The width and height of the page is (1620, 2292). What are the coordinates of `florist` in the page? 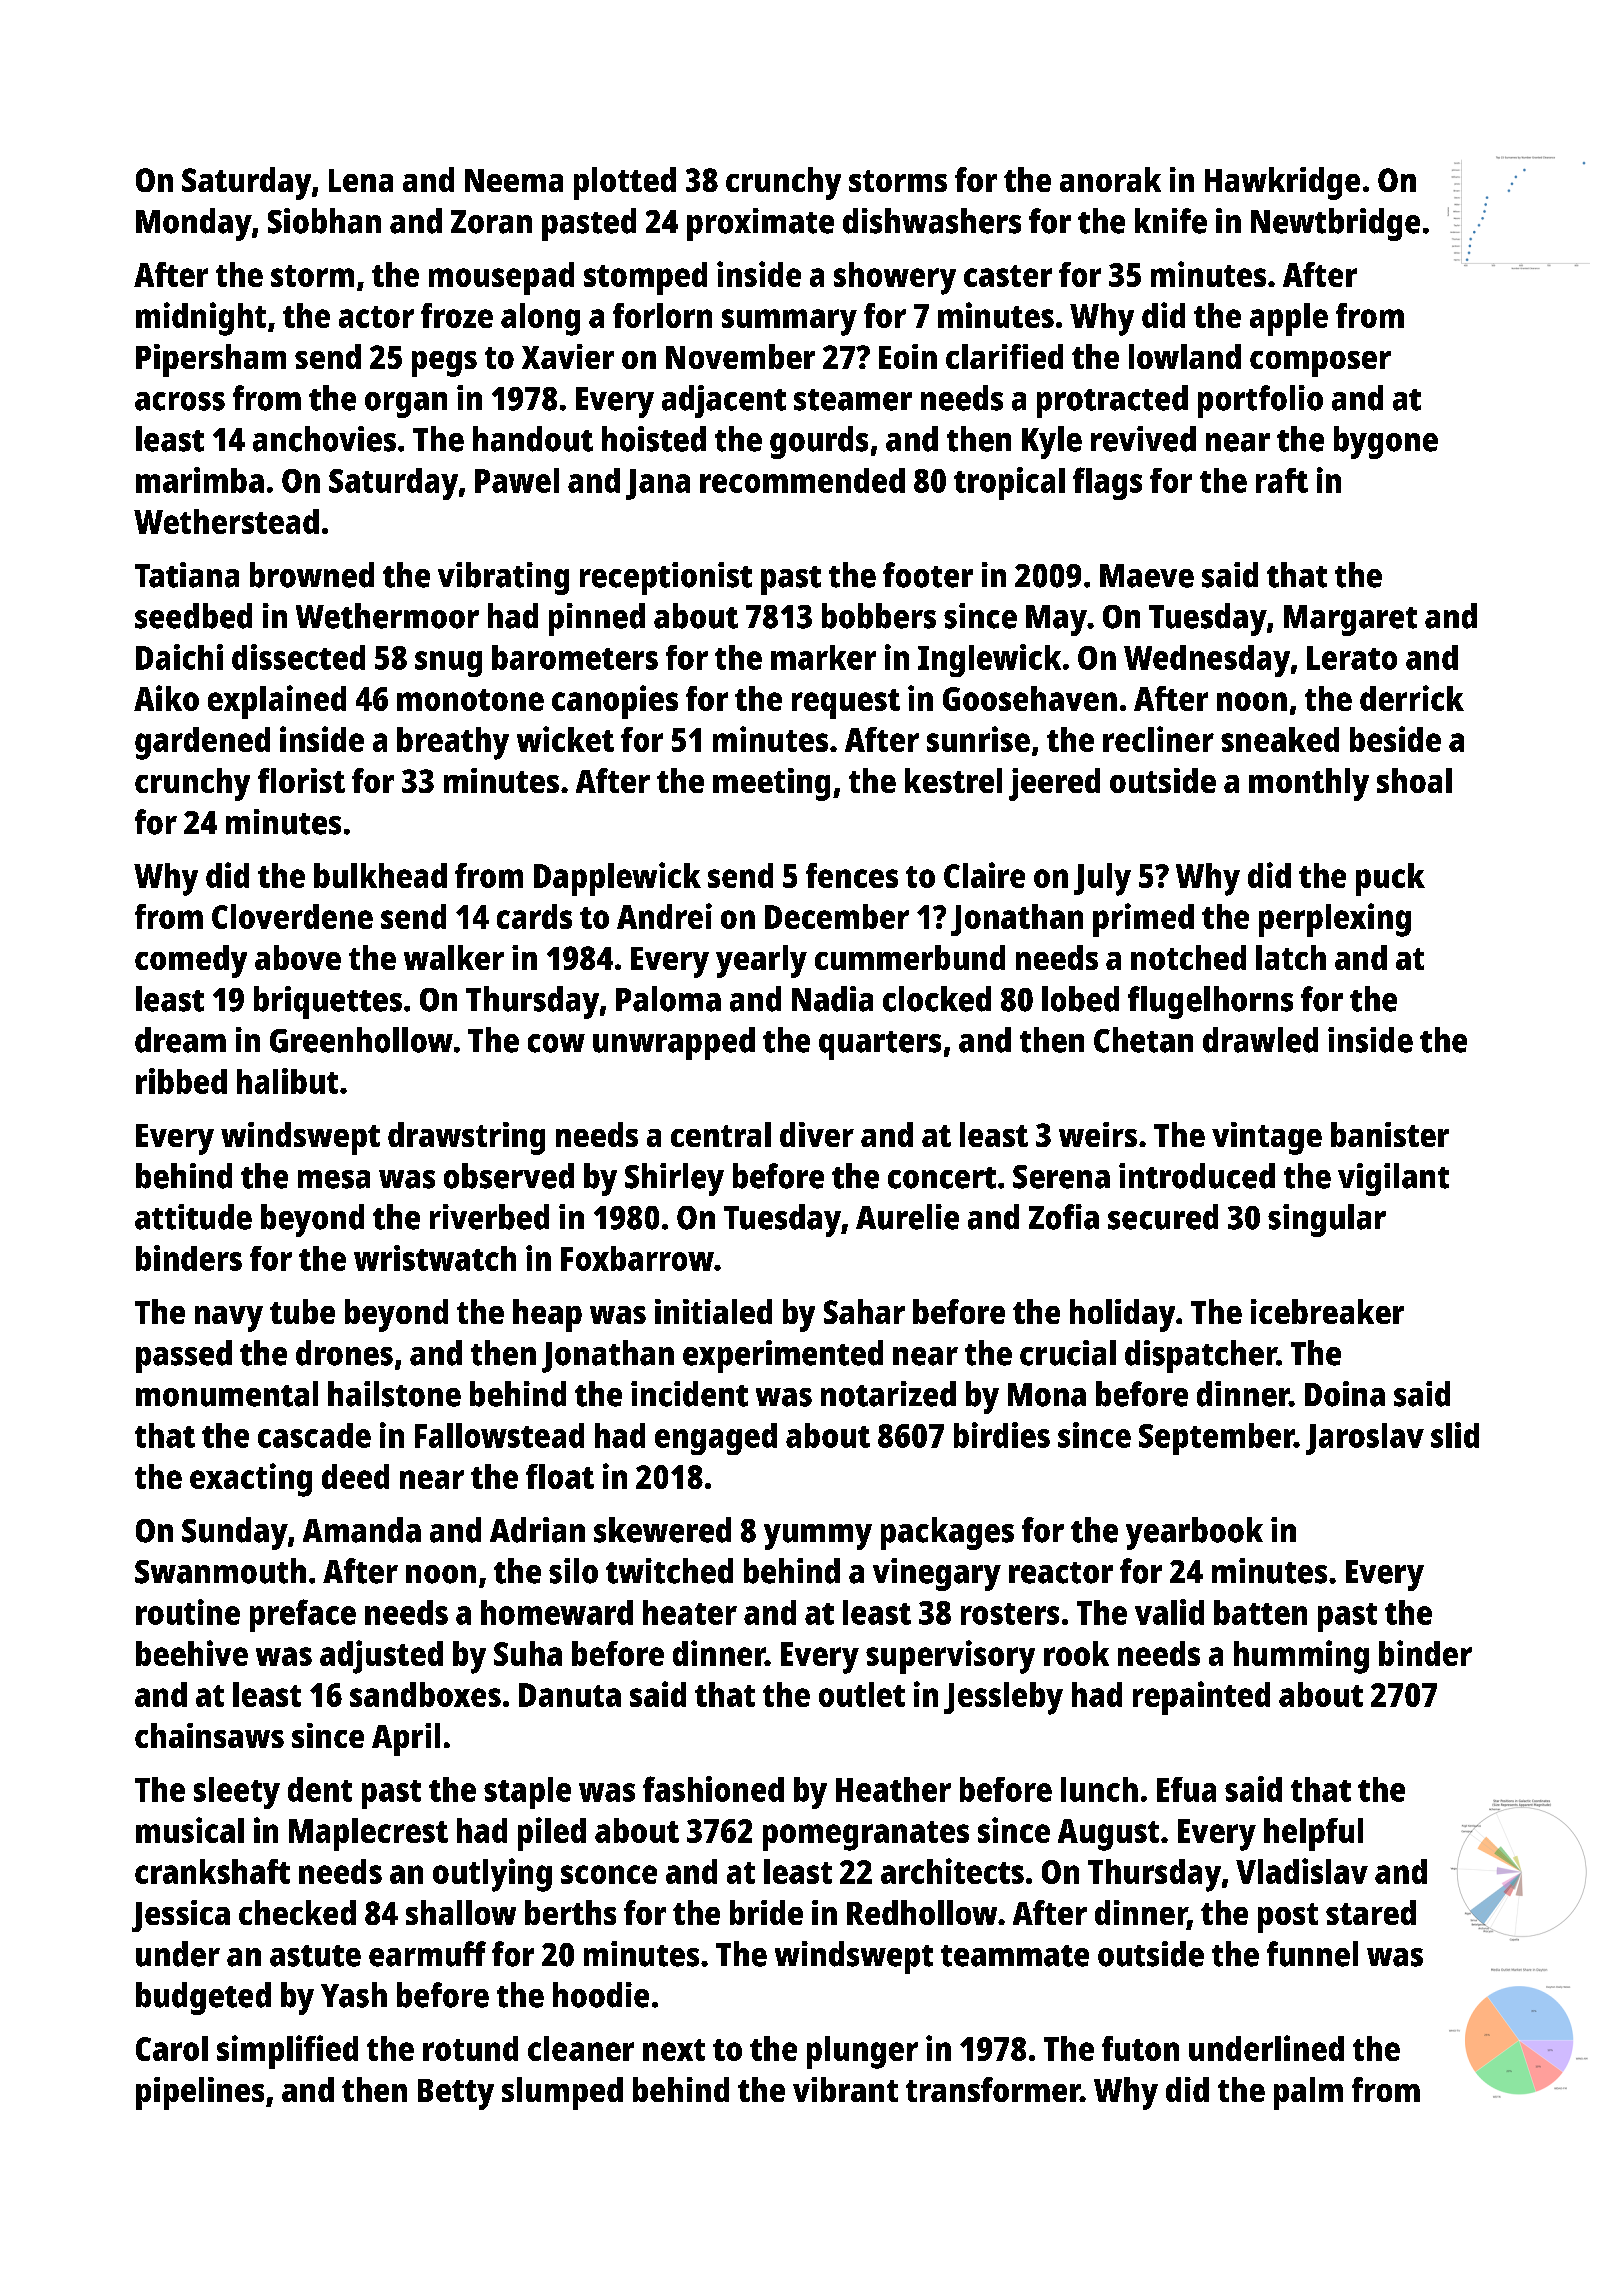 It's located at (301, 780).
